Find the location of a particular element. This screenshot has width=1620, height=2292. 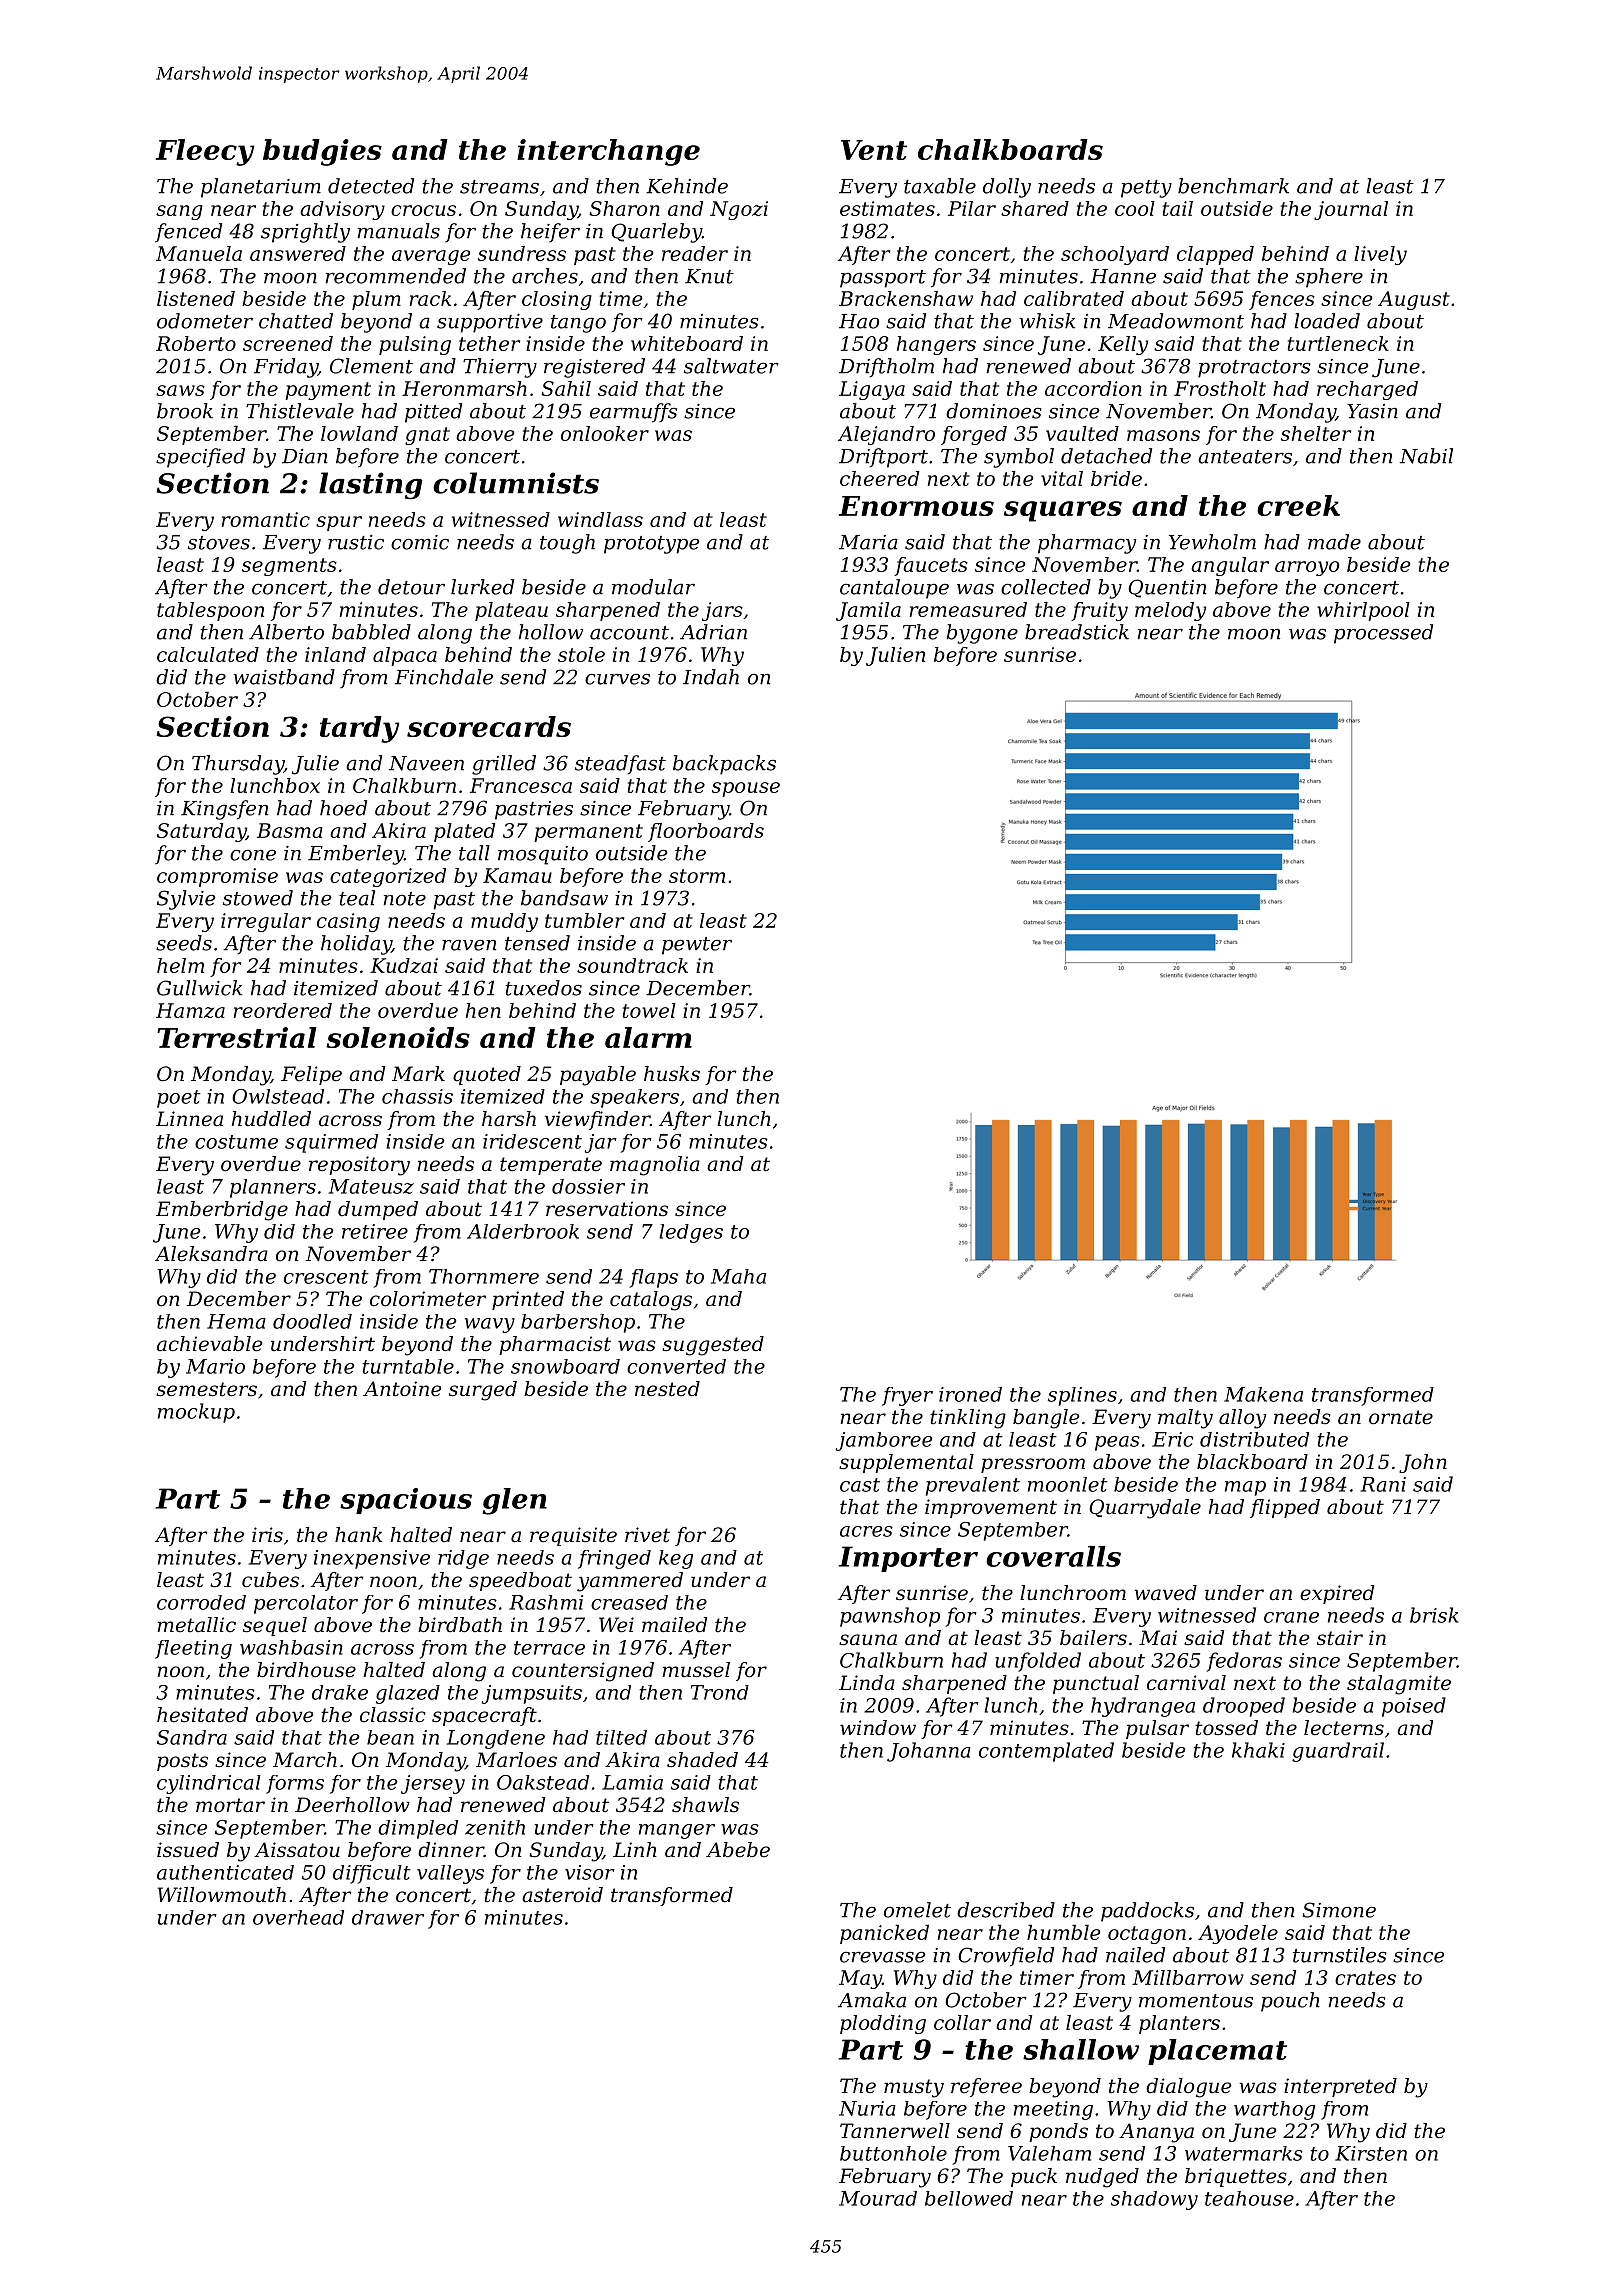

remeasured is located at coordinates (968, 609).
